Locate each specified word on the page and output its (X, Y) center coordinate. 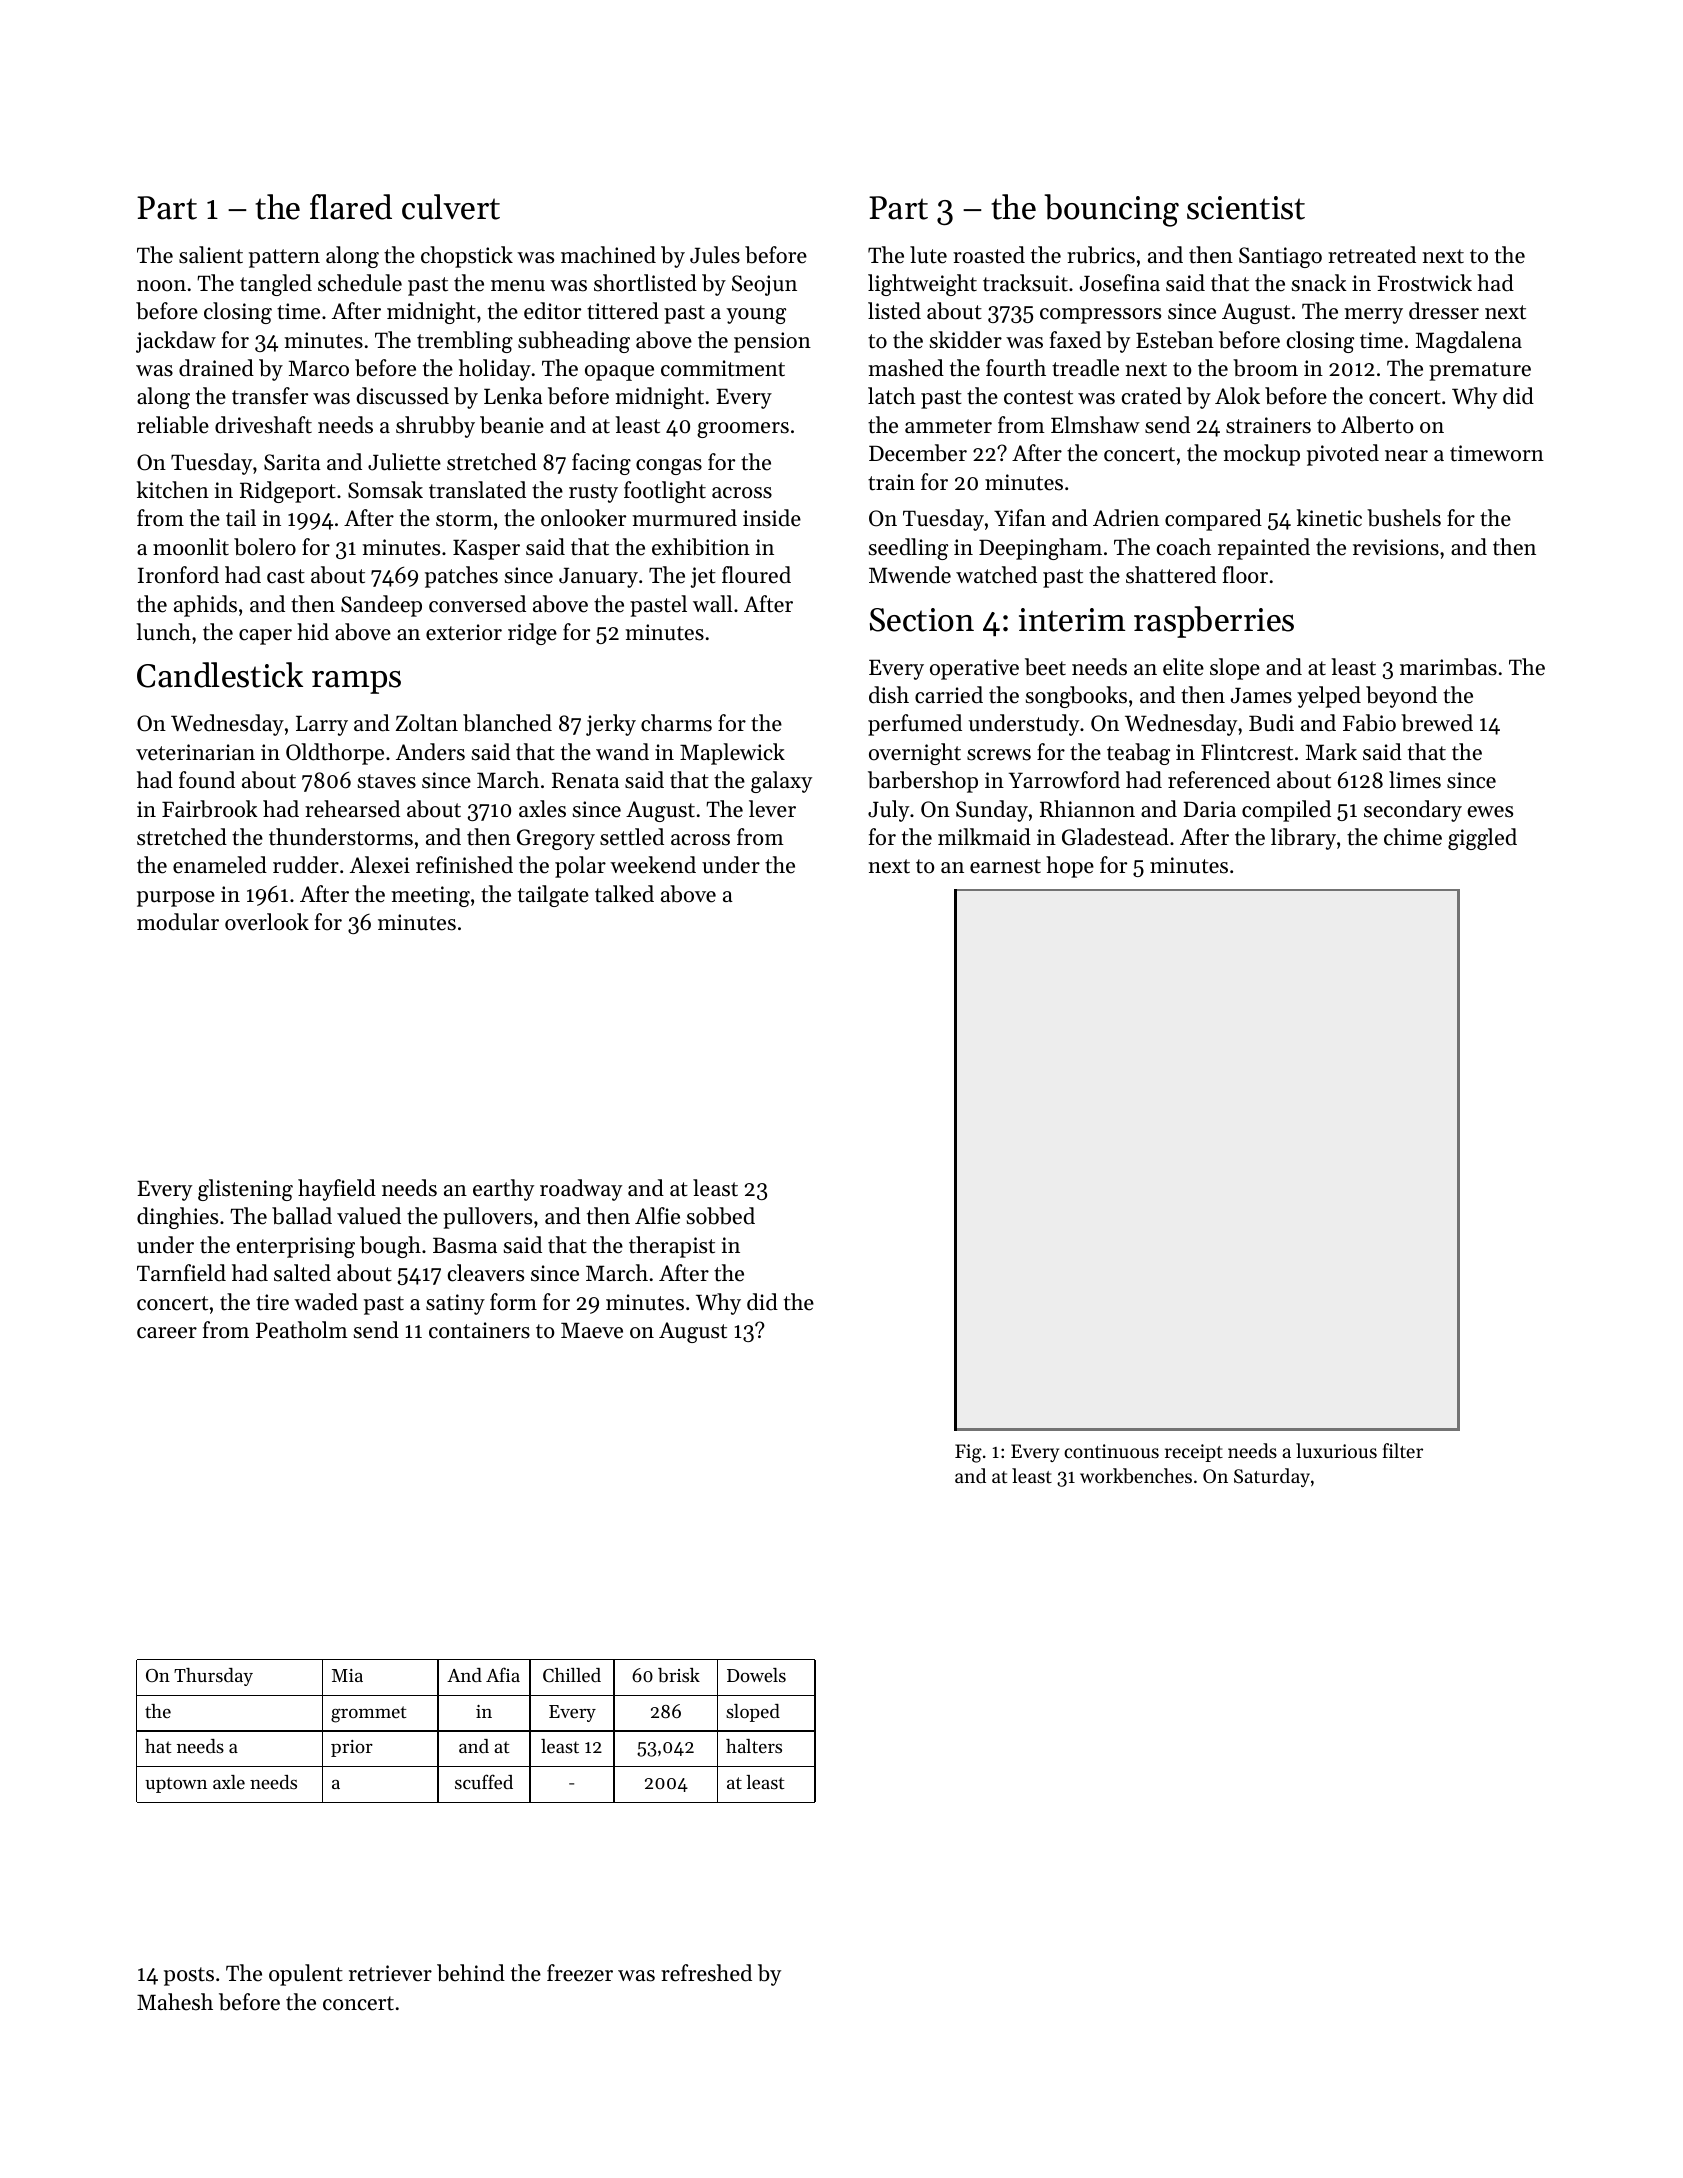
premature (1480, 371)
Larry (322, 725)
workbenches (1136, 1476)
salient (211, 255)
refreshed (706, 1973)
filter (1403, 1450)
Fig (968, 1453)
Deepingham (1040, 549)
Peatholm (302, 1330)
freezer (580, 1973)
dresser (1444, 311)
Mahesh (175, 2002)
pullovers (487, 1218)
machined (608, 255)
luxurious (1336, 1450)
